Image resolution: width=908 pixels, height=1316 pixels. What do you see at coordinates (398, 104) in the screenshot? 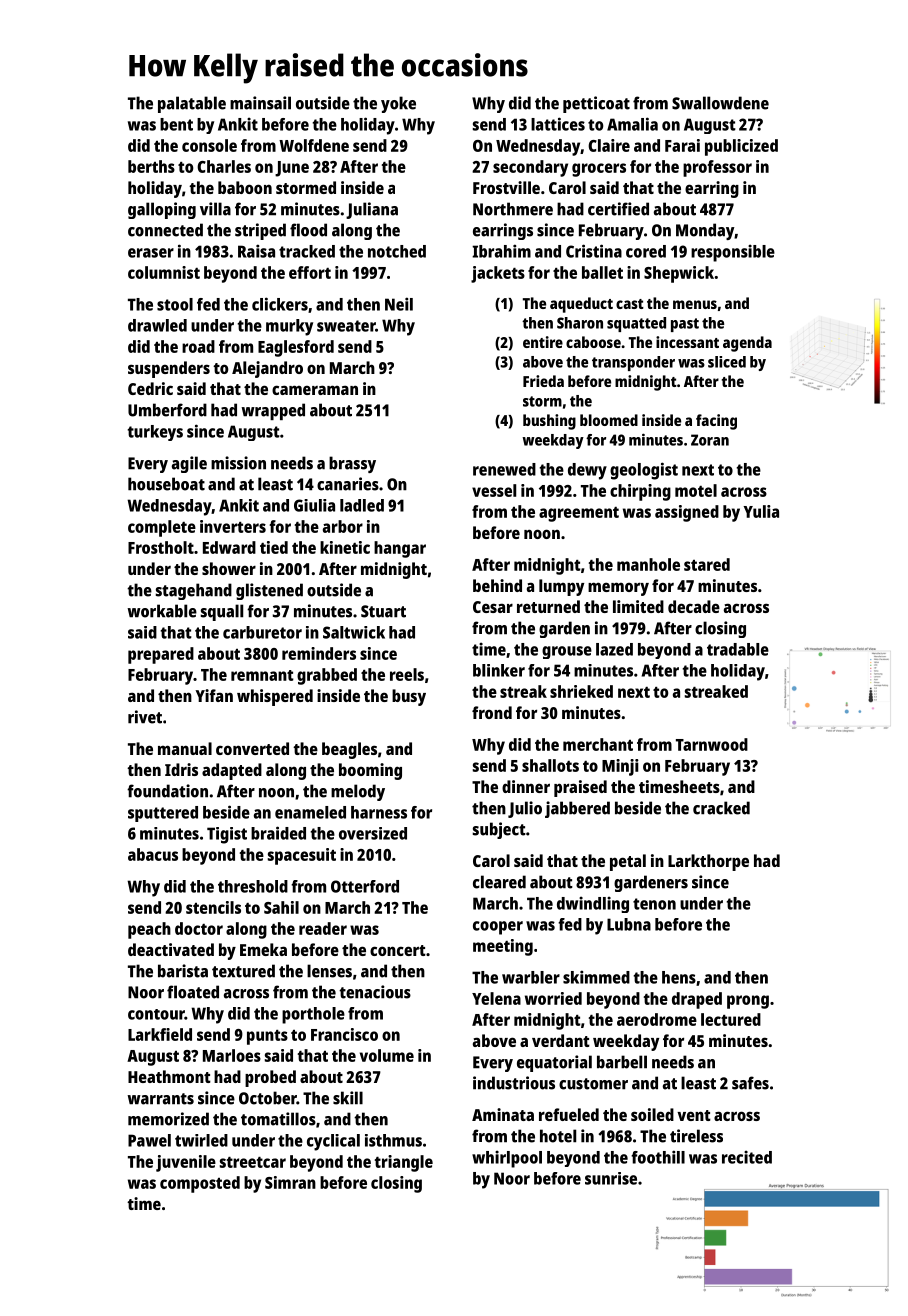
I see `yoke` at bounding box center [398, 104].
